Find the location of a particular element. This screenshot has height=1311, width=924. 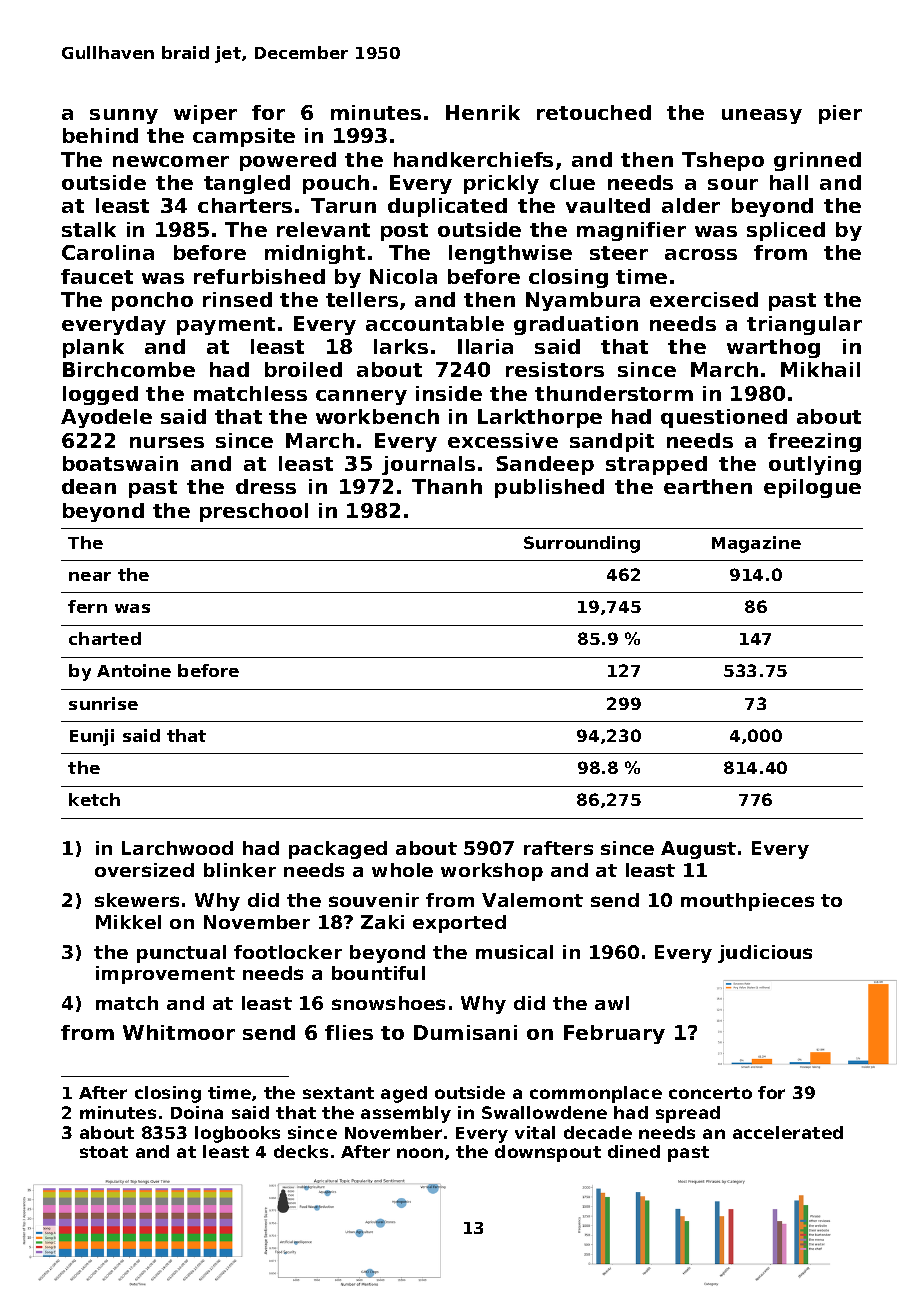

wiper is located at coordinates (205, 114).
